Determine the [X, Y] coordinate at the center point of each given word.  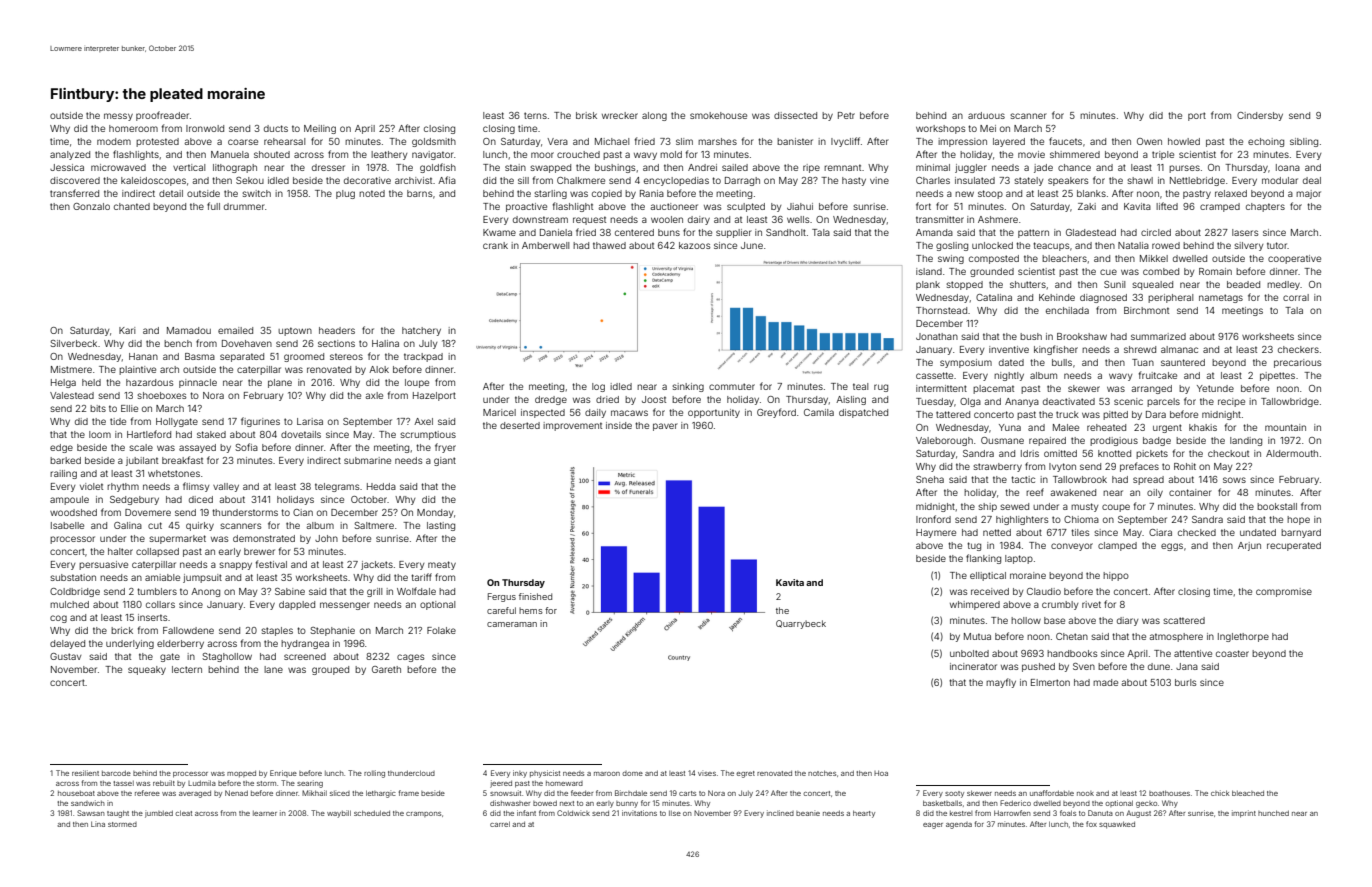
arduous [986, 115]
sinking [688, 387]
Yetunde [1215, 388]
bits [98, 408]
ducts [276, 128]
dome [632, 773]
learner [265, 813]
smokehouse [718, 115]
